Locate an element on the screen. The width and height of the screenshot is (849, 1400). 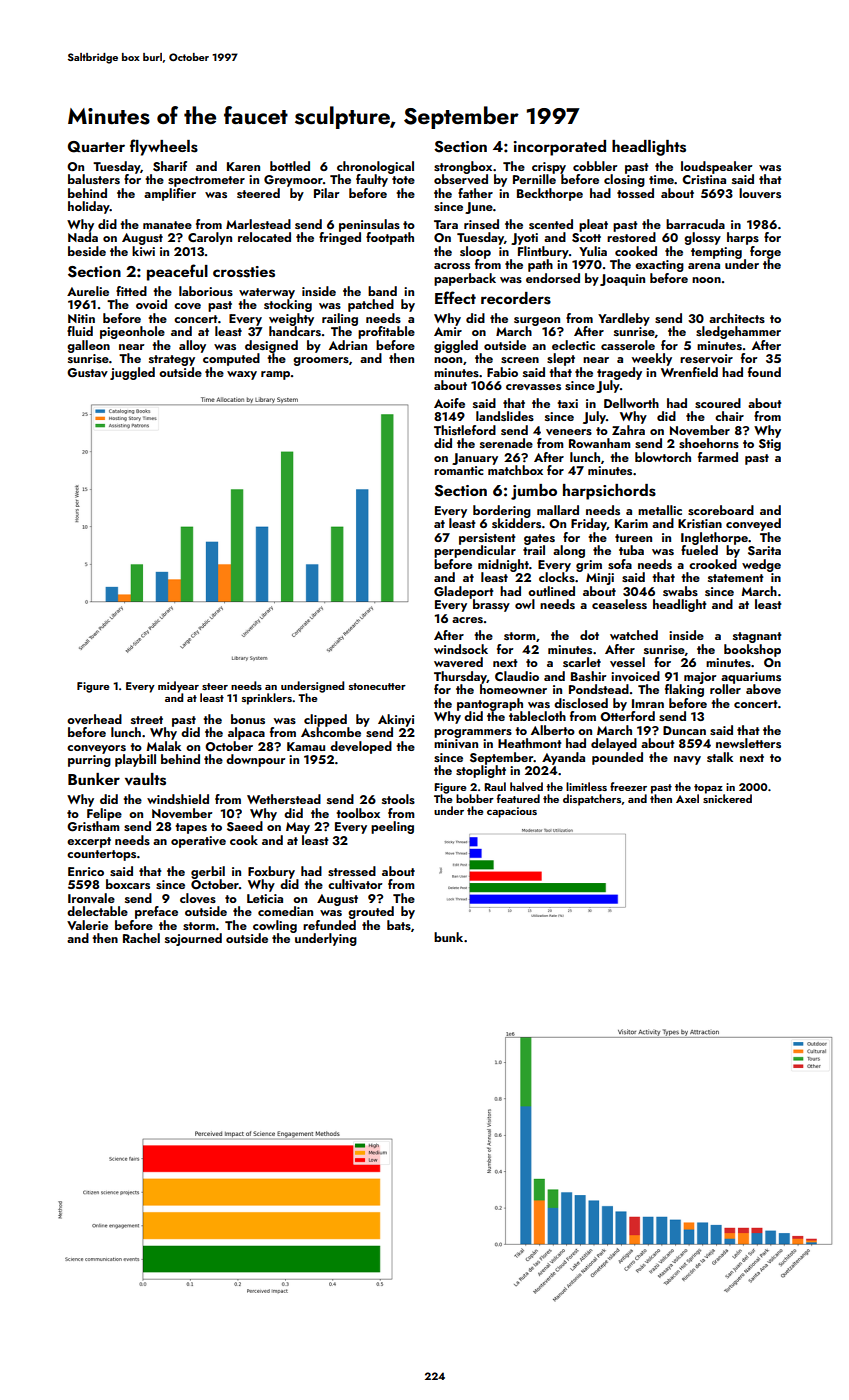
closing is located at coordinates (624, 180).
